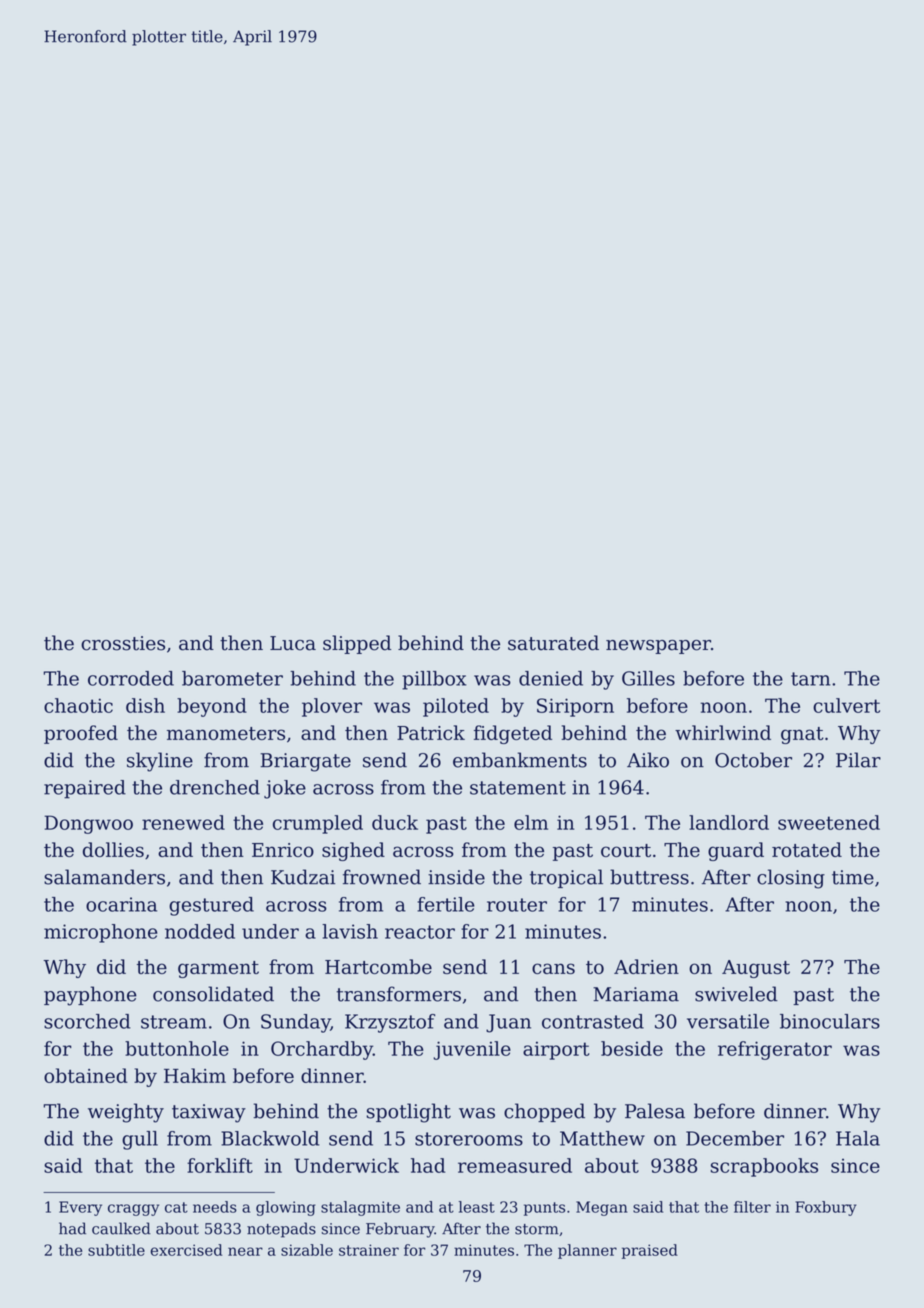 The image size is (924, 1308). Describe the element at coordinates (86, 1075) in the page. I see `obtained` at that location.
